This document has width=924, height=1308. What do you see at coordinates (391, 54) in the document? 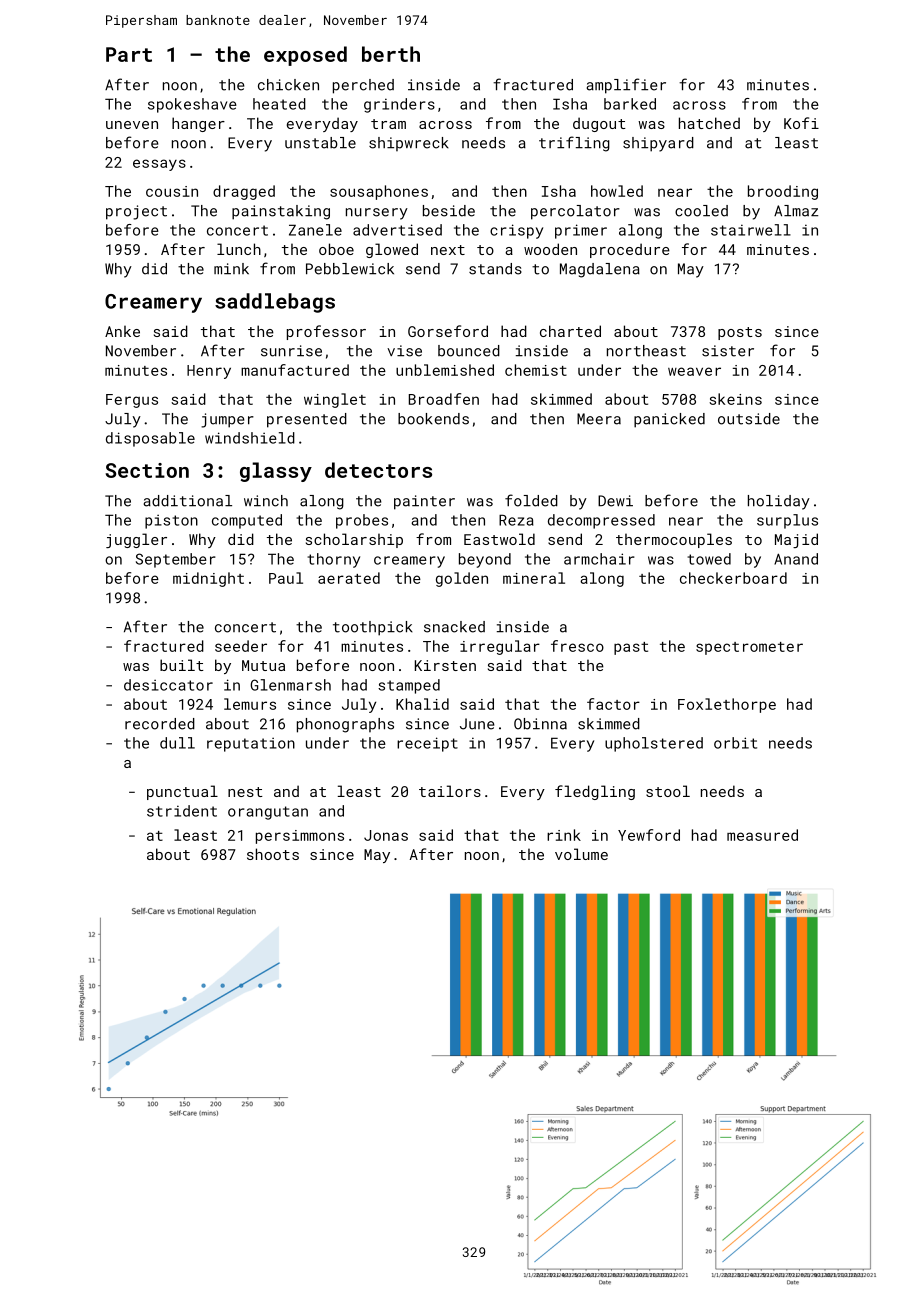
I see `berth` at bounding box center [391, 54].
